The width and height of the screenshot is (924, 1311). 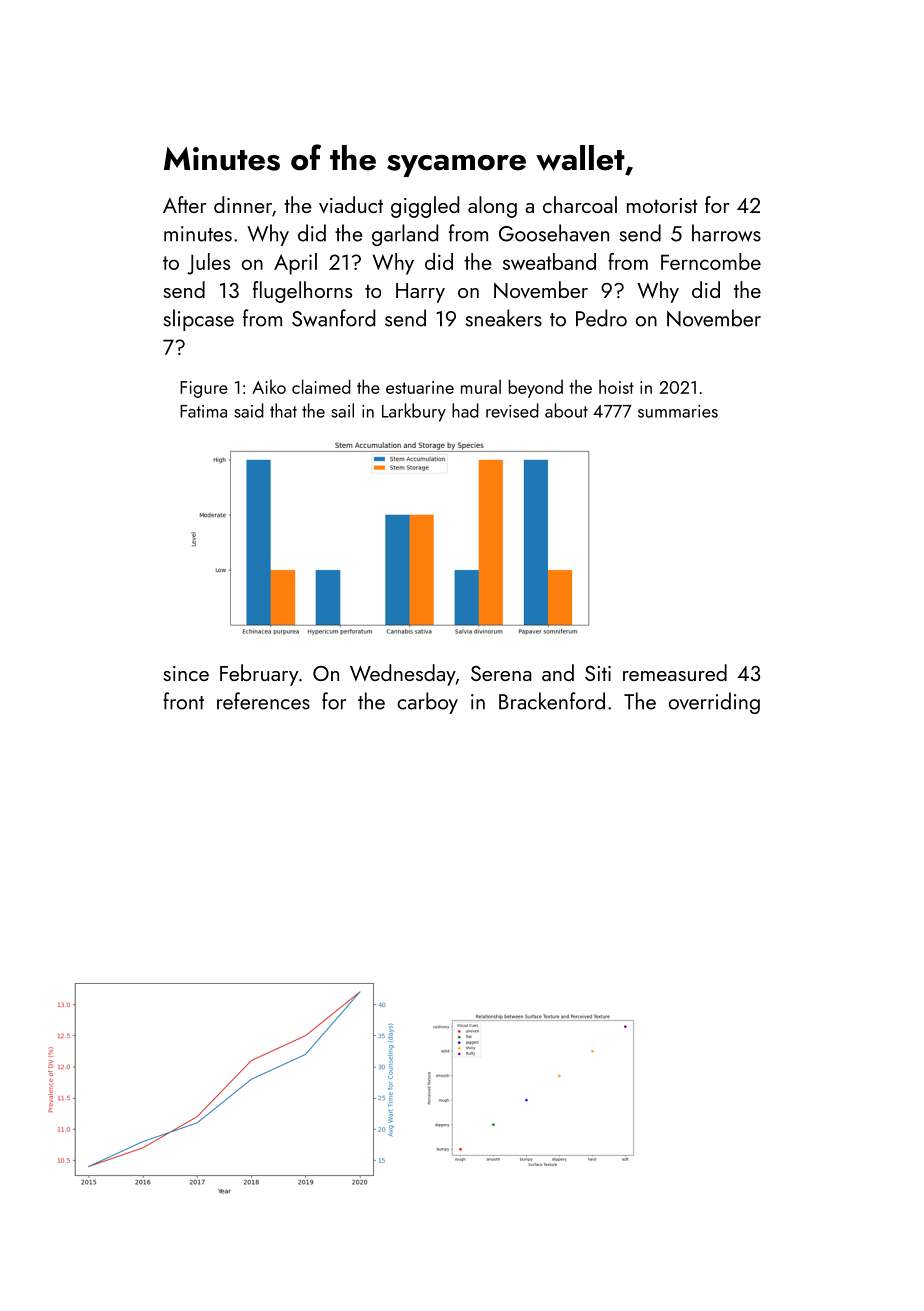 I want to click on Larkbury, so click(x=414, y=412).
